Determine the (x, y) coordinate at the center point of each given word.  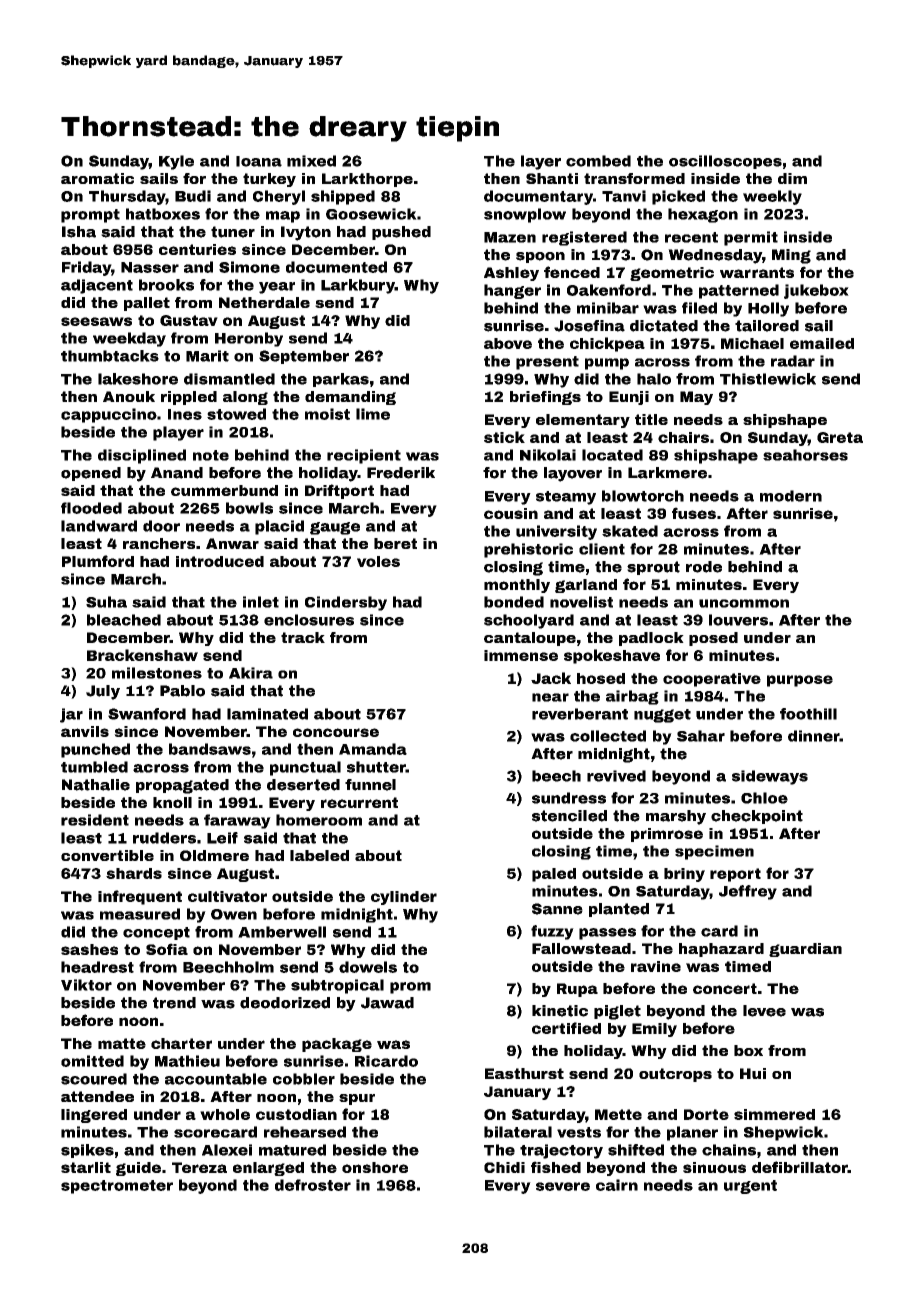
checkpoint (757, 817)
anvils (85, 731)
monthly (517, 586)
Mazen (510, 237)
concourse (336, 732)
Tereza (199, 1167)
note (211, 455)
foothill (808, 714)
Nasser (150, 267)
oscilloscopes (725, 162)
